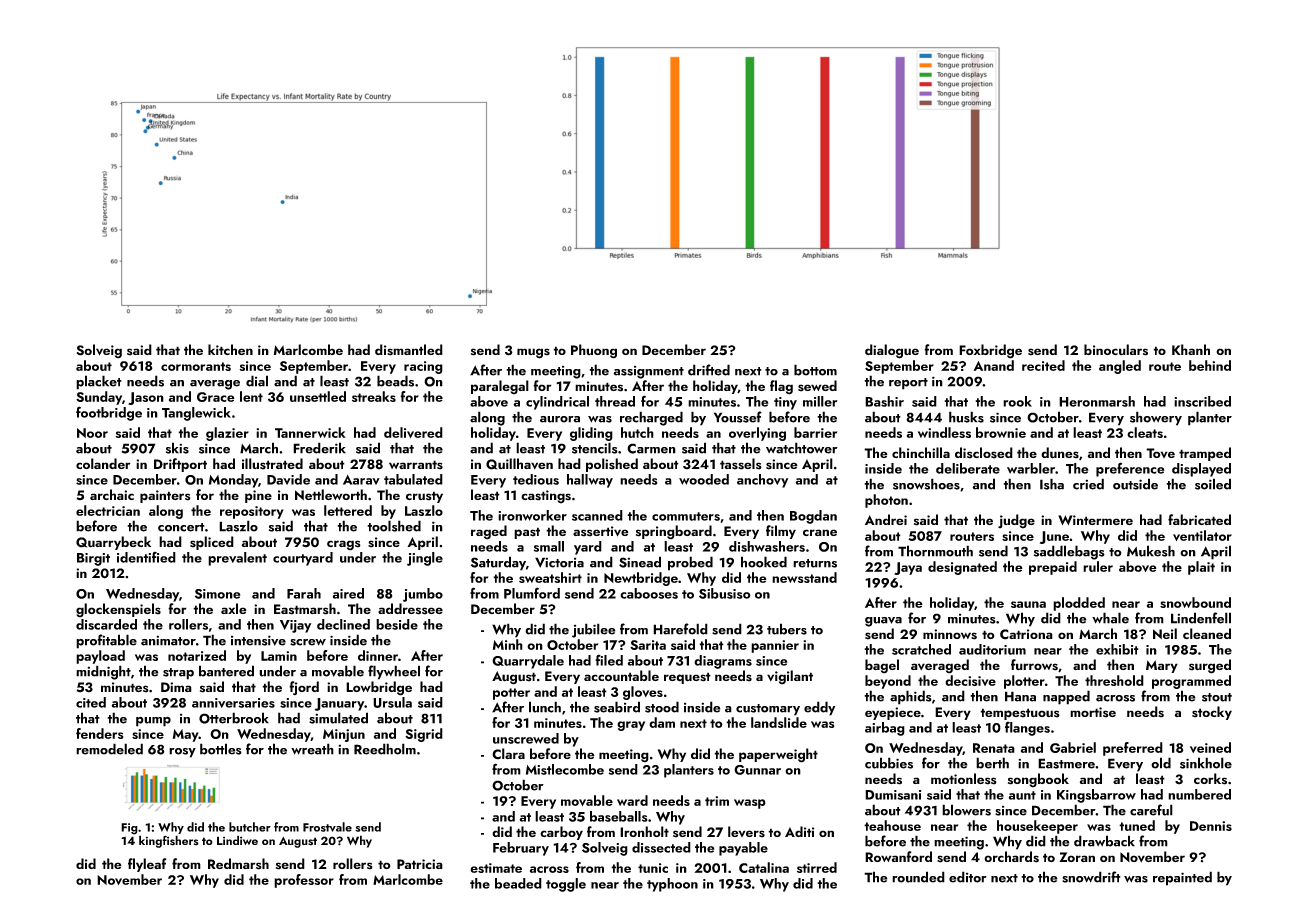 This image has width=1308, height=924. I want to click on Eastmere, so click(1066, 763).
